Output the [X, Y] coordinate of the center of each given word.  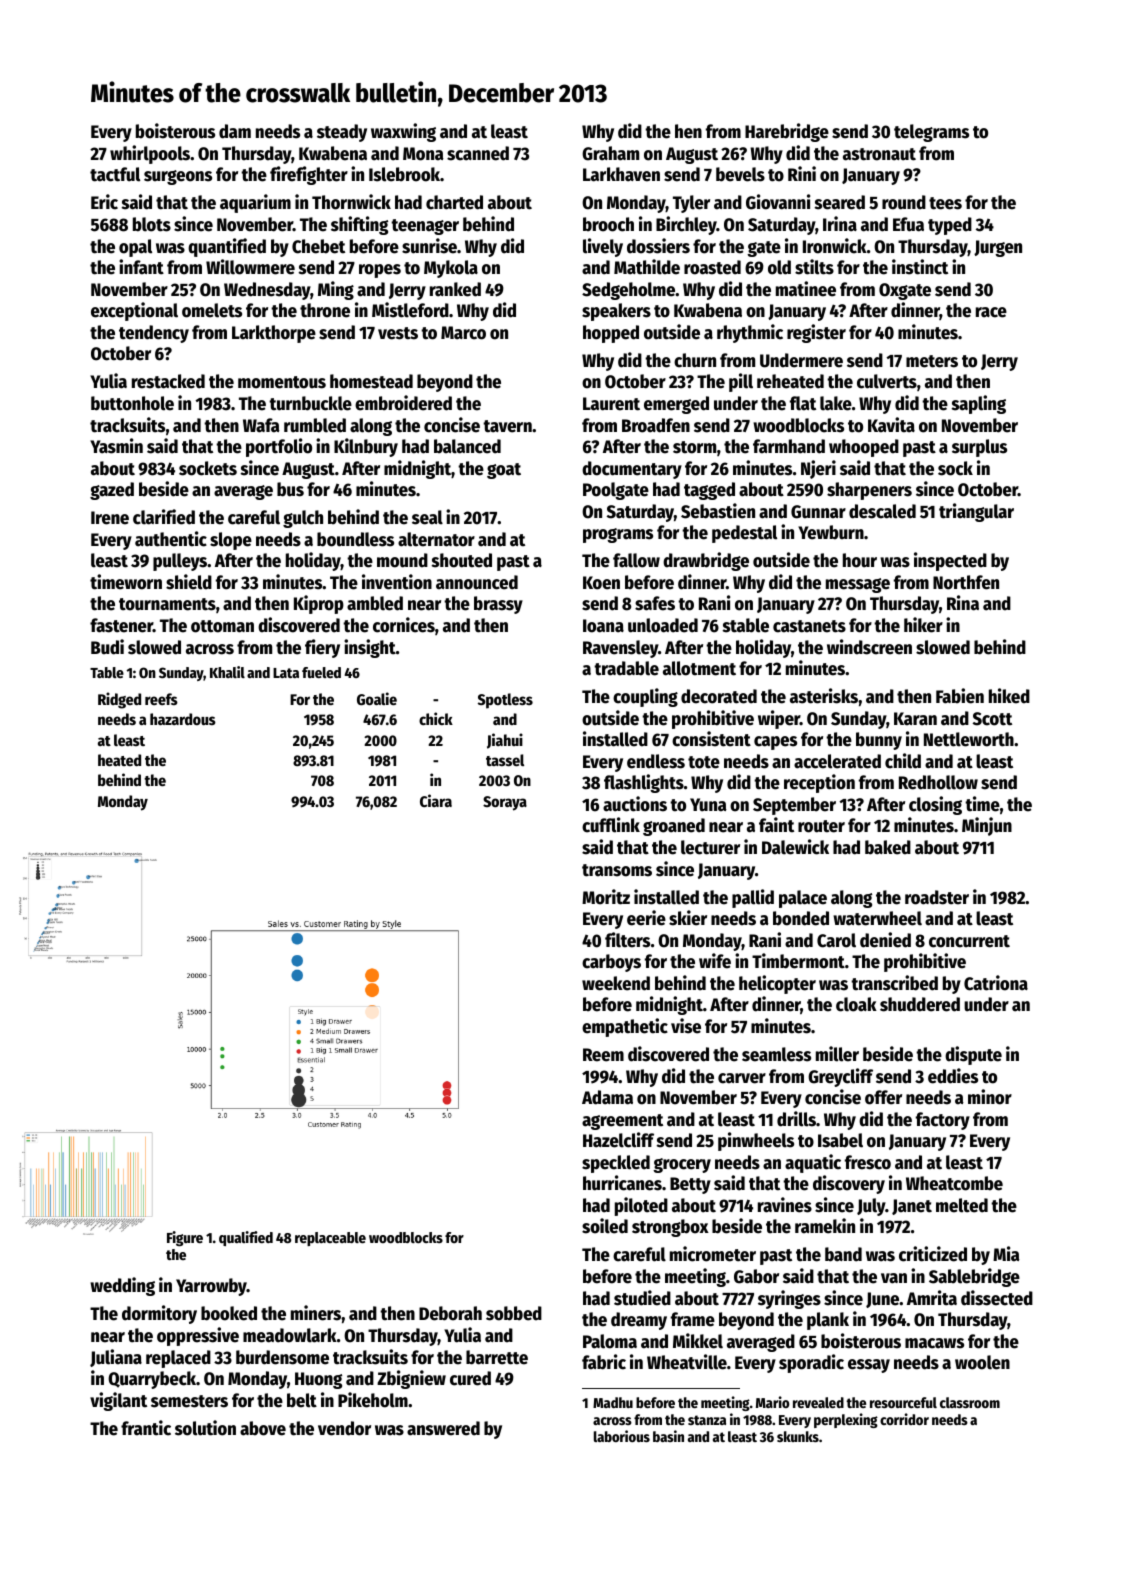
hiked [1009, 696]
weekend [616, 983]
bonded [801, 918]
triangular [976, 512]
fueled [321, 672]
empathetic [625, 1027]
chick [436, 718]
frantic [146, 1428]
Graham [610, 153]
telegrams [931, 133]
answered [443, 1428]
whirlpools [150, 154]
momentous [282, 382]
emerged [676, 405]
